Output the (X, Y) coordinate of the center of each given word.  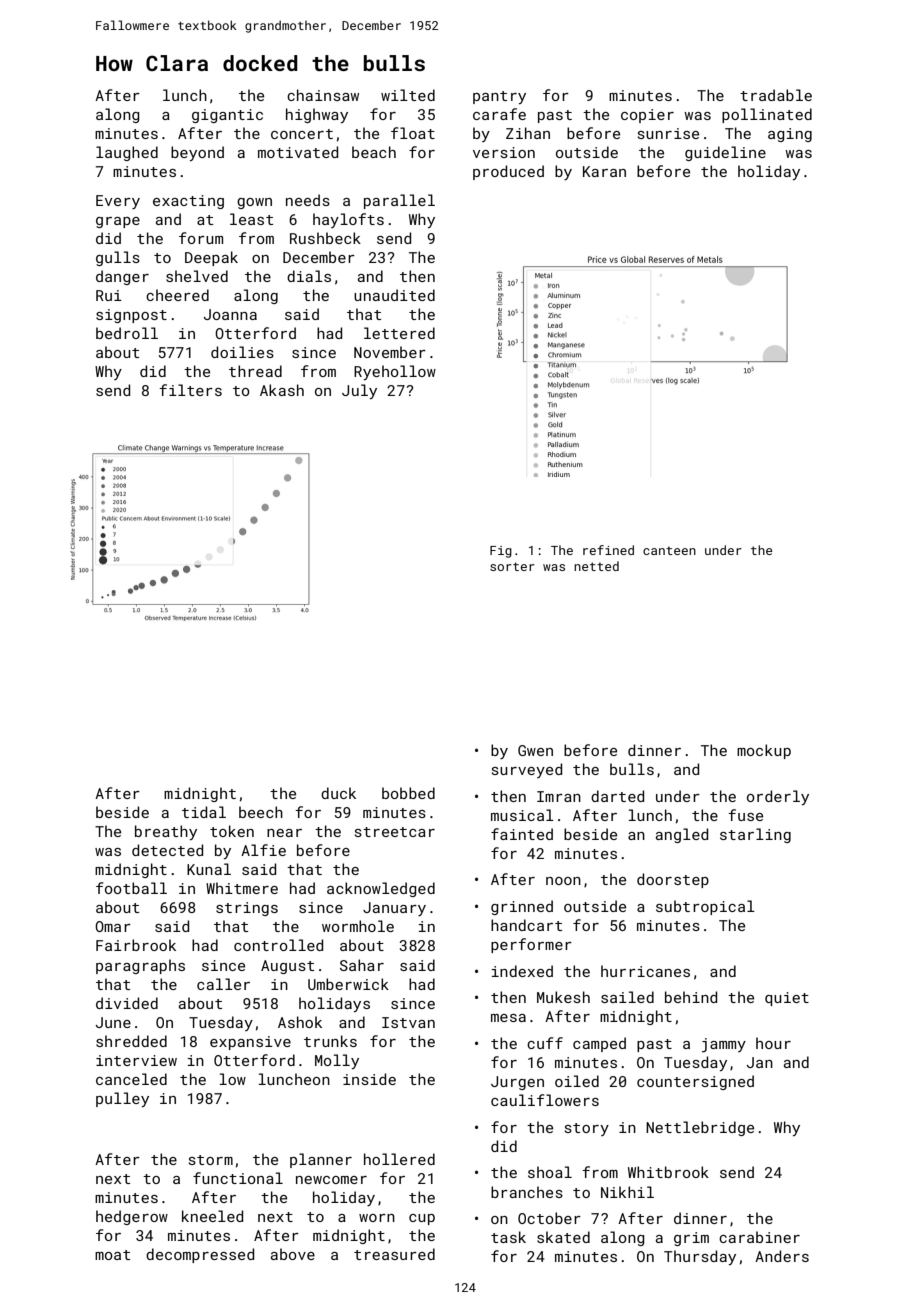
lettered (399, 333)
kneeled (212, 1216)
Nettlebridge (700, 1128)
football (131, 888)
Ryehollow (395, 372)
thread (255, 371)
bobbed (408, 793)
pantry (499, 97)
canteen (669, 550)
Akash (282, 390)
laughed (127, 153)
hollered (399, 1159)
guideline (725, 153)
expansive (250, 1043)
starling (755, 835)
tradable (776, 95)
